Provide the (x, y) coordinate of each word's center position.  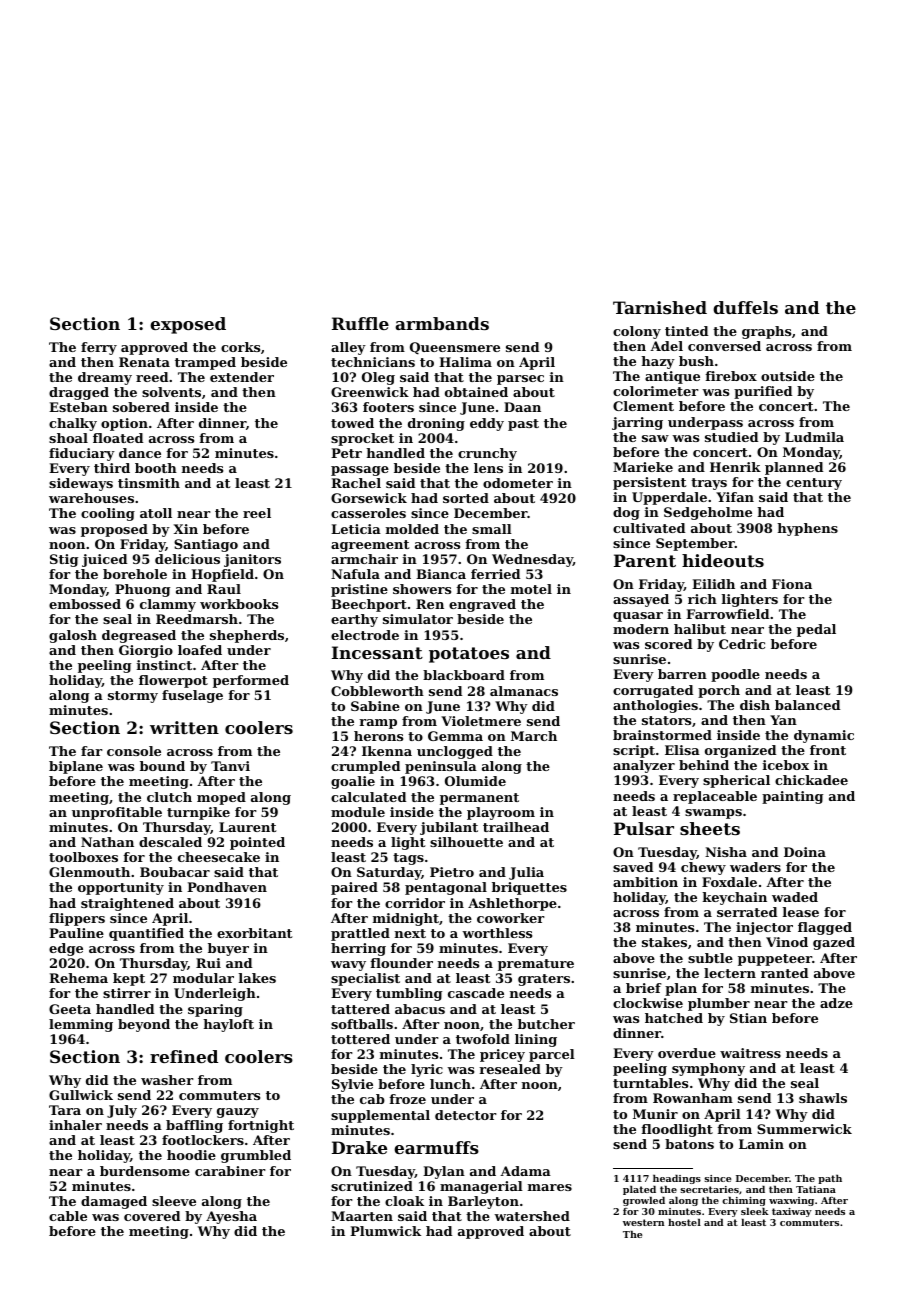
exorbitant (255, 933)
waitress (750, 1053)
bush (696, 361)
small (492, 529)
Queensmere (455, 348)
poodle (735, 675)
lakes (257, 978)
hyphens (807, 529)
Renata (144, 362)
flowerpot (173, 681)
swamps (713, 814)
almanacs (524, 691)
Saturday (389, 873)
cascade (476, 993)
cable (68, 1216)
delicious (187, 559)
